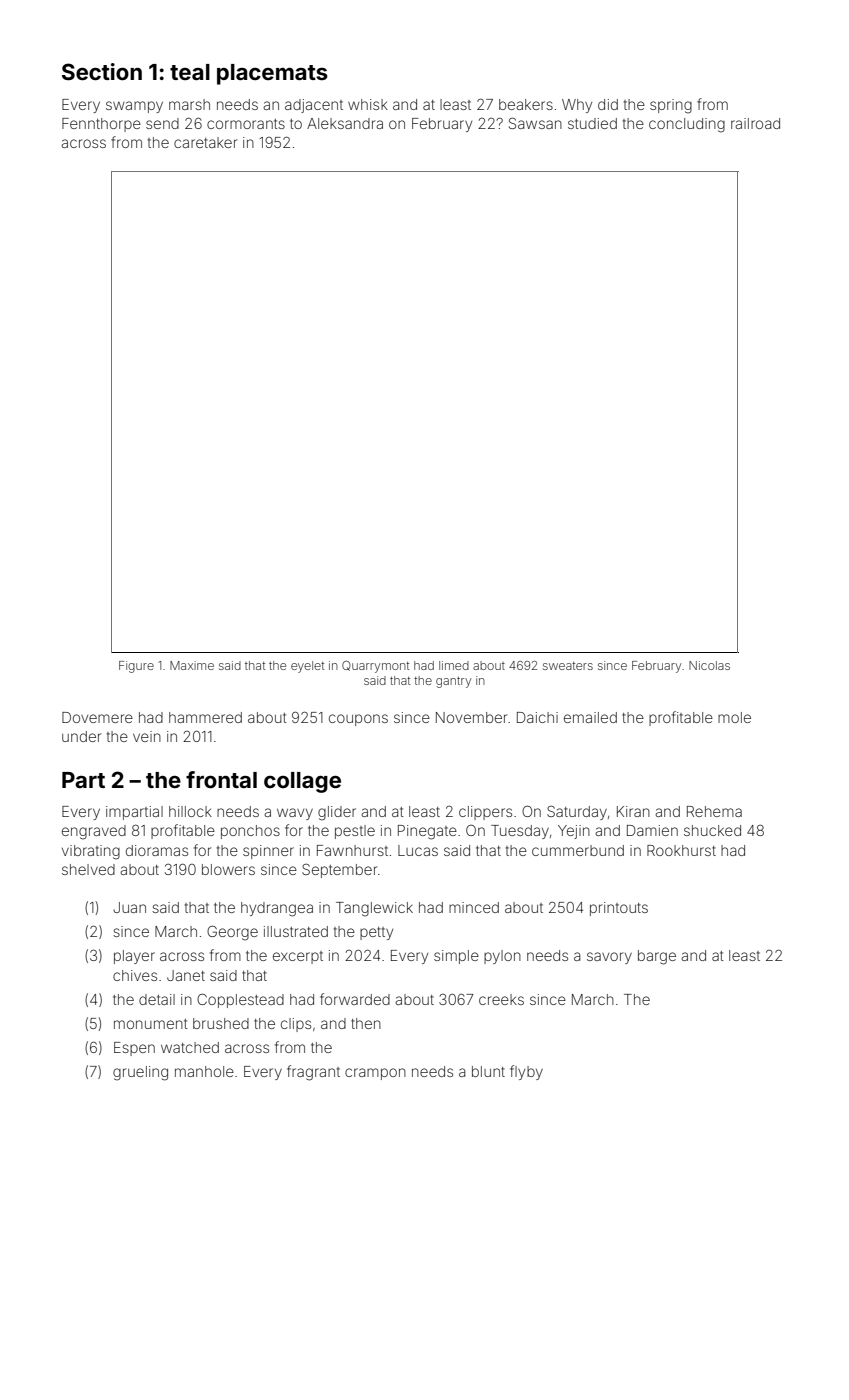 The image size is (849, 1400). What do you see at coordinates (755, 123) in the page?
I see `railroad` at bounding box center [755, 123].
